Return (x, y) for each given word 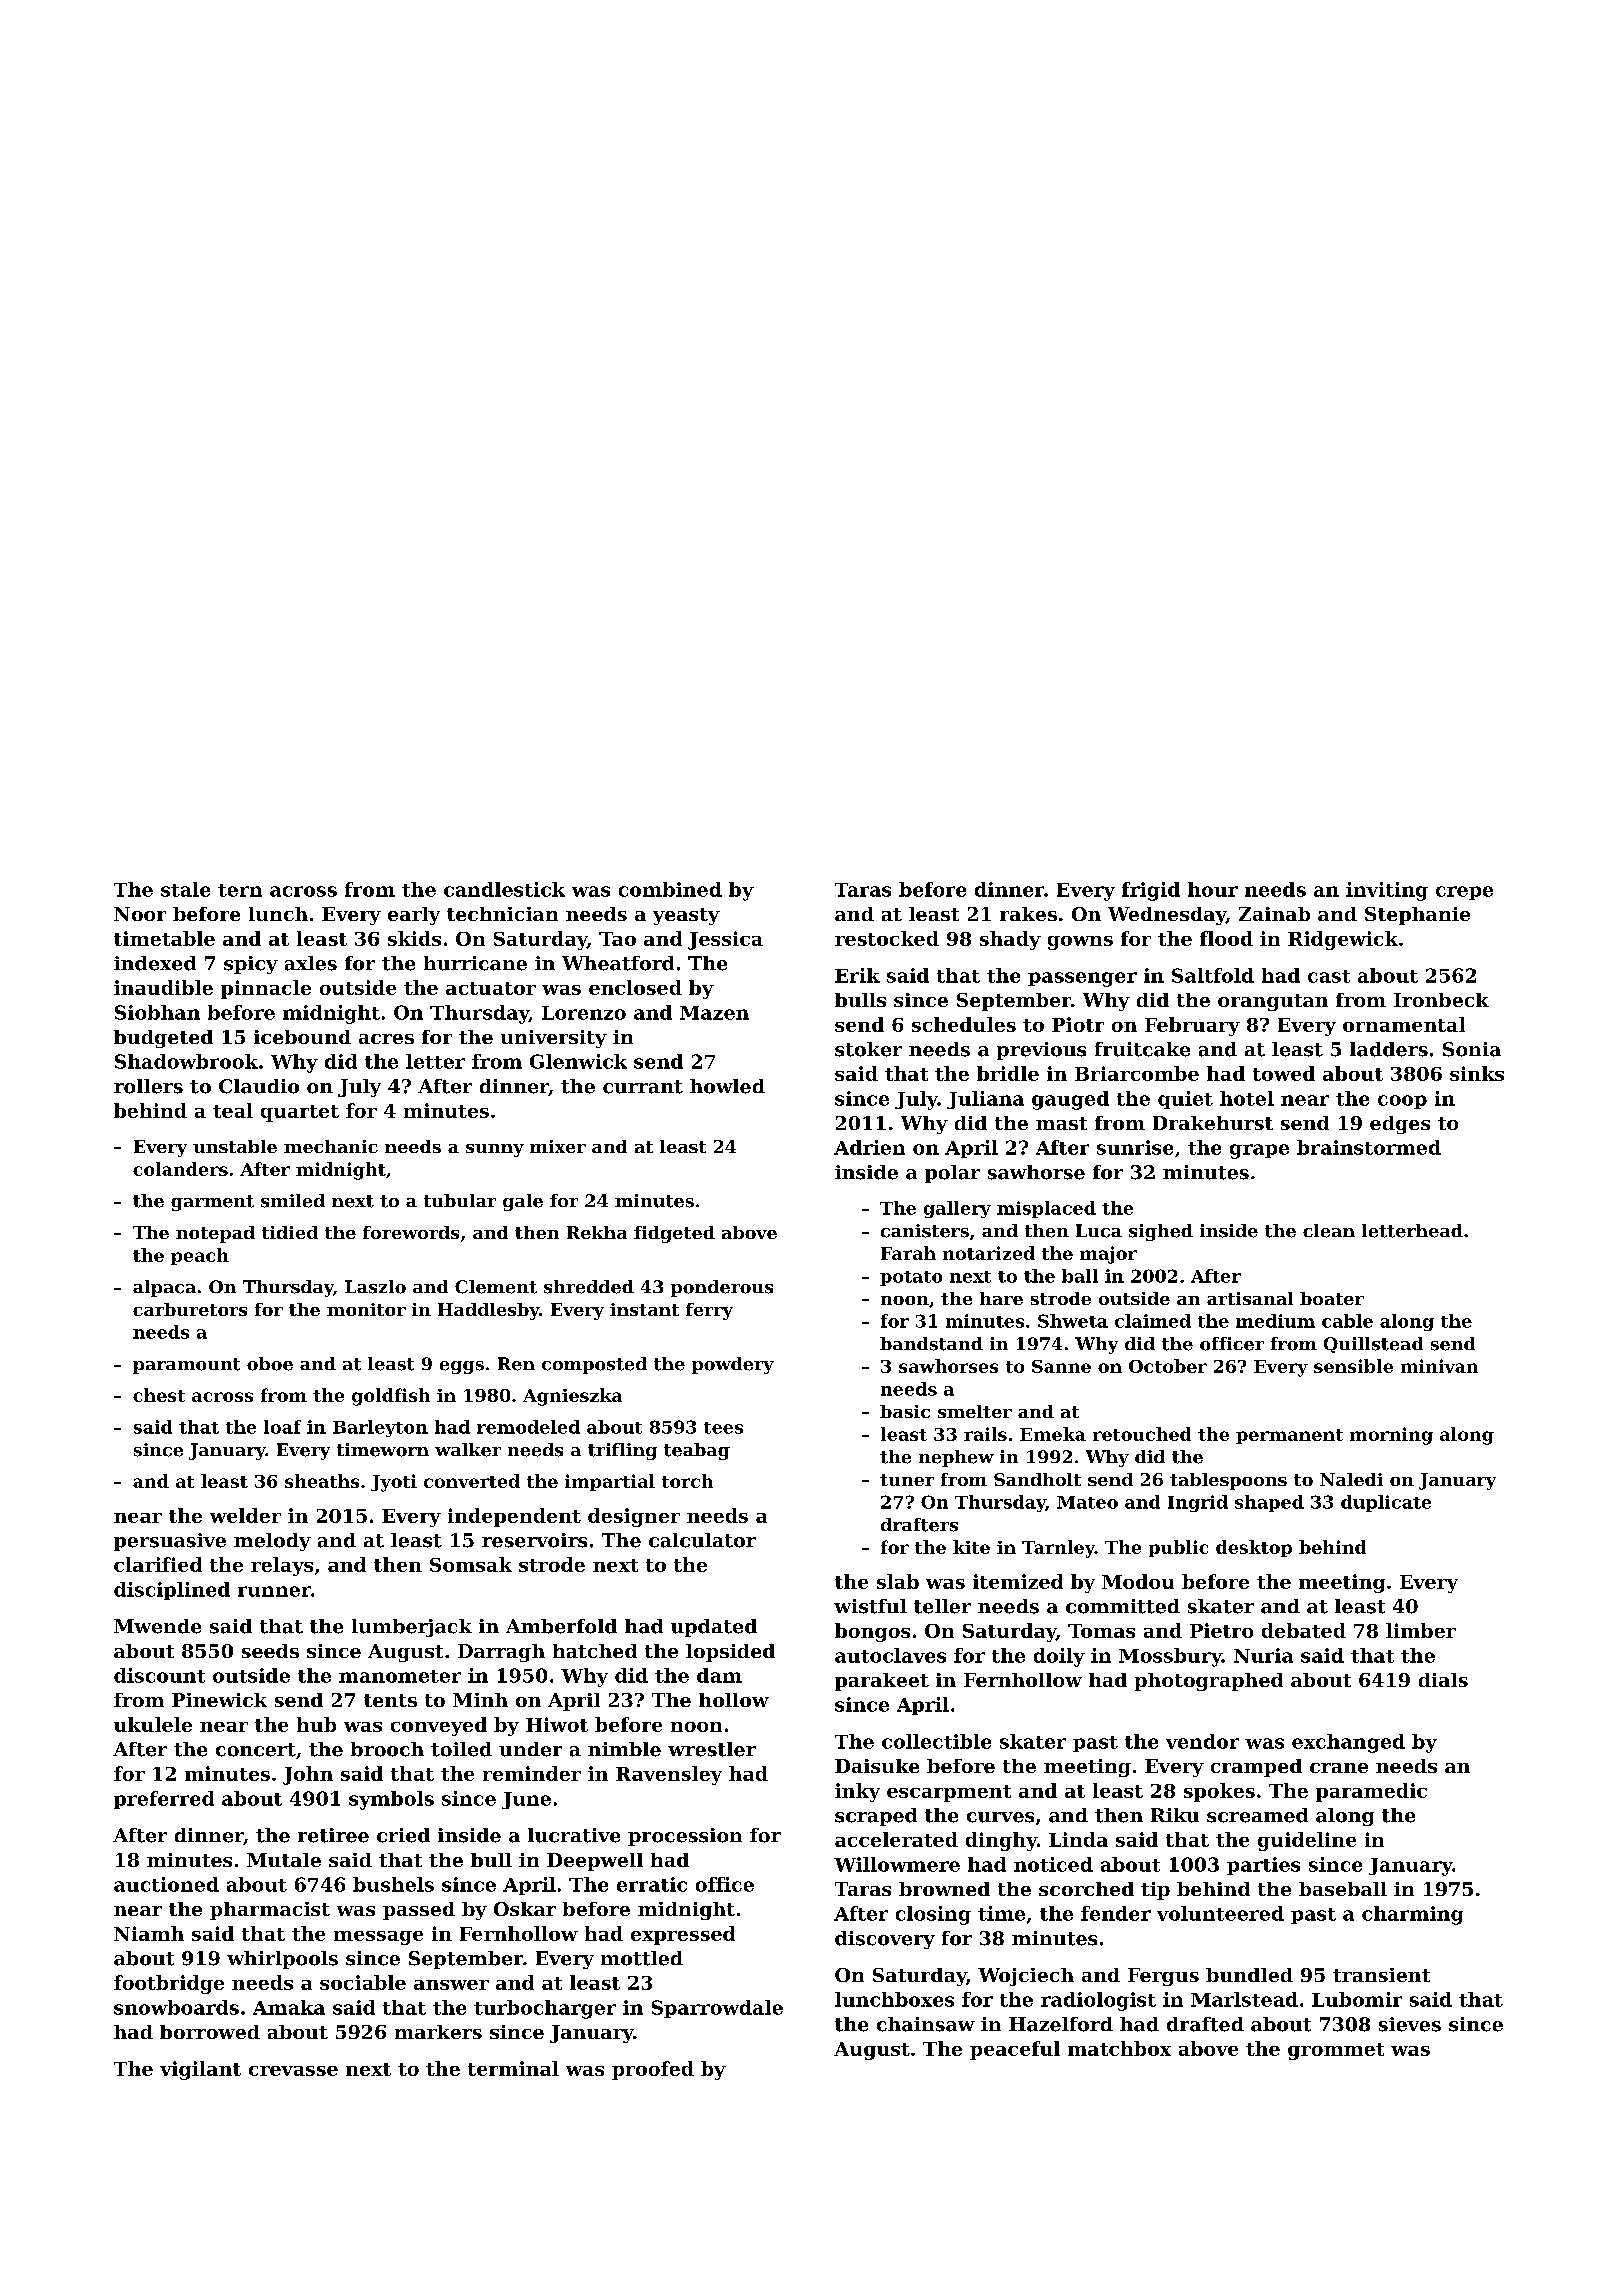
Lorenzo (584, 1013)
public (1178, 1548)
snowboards (176, 2007)
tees (723, 1428)
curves (1000, 1817)
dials (1443, 1680)
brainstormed (1369, 1147)
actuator (491, 988)
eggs (462, 1367)
